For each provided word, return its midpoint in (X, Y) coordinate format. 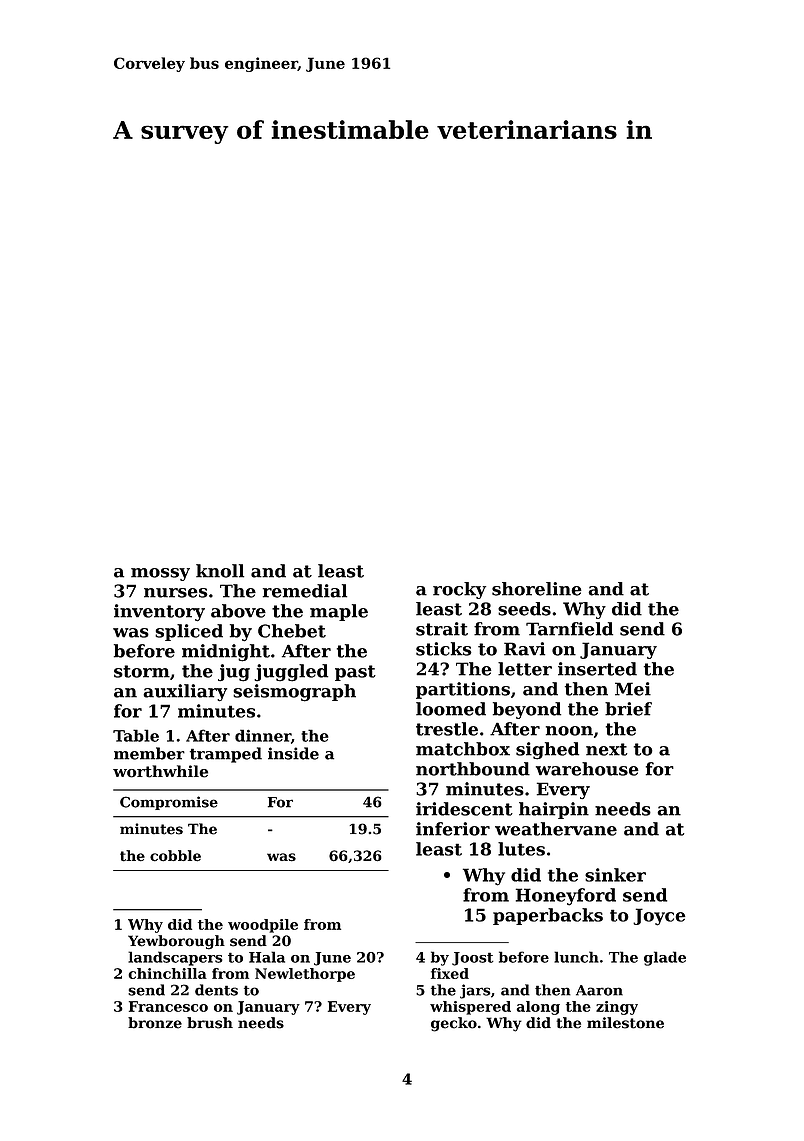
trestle (447, 729)
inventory (159, 612)
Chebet (292, 631)
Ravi (524, 649)
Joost (473, 959)
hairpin (554, 810)
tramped (226, 755)
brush (210, 1023)
